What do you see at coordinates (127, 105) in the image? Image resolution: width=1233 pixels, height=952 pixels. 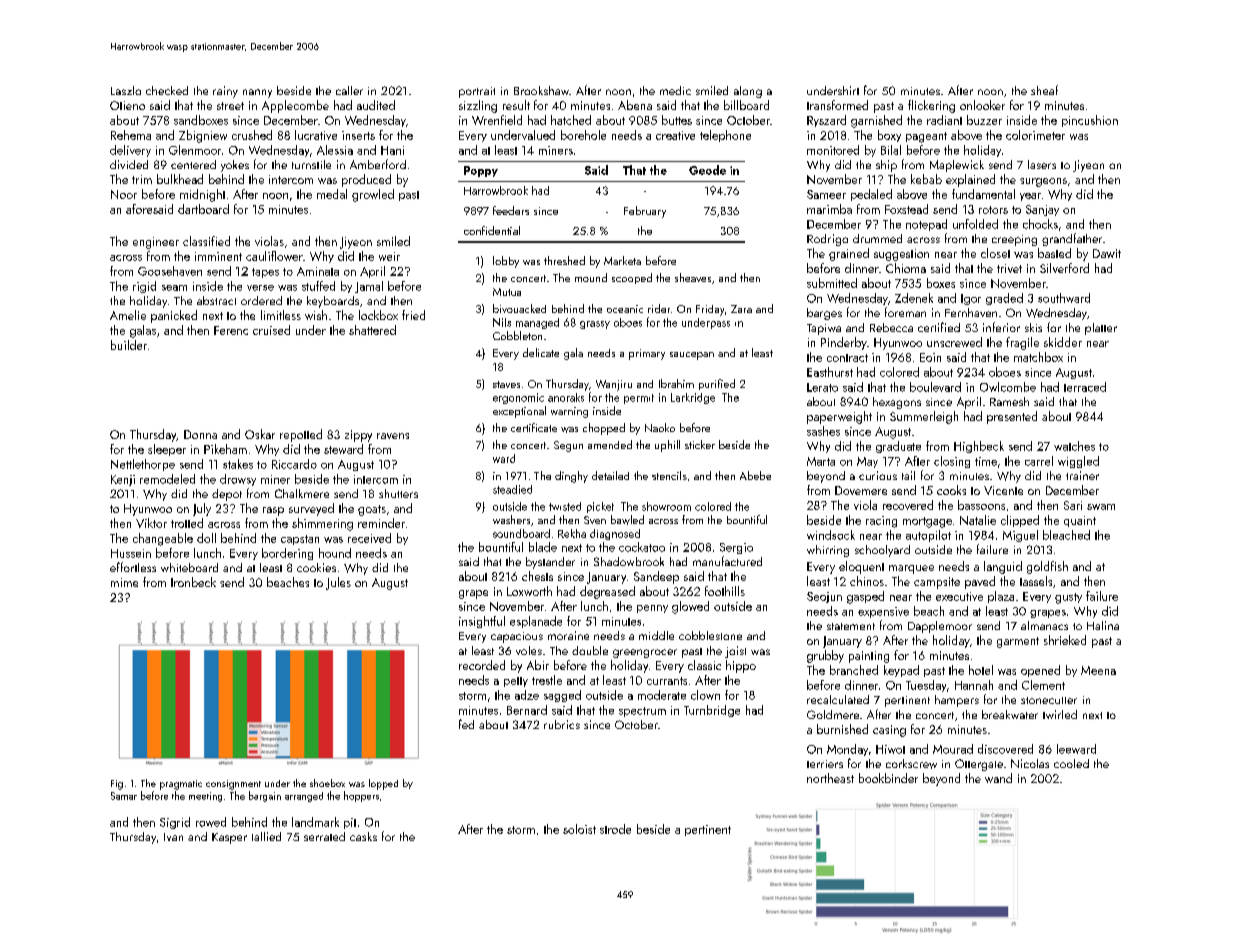 I see `Otieno` at bounding box center [127, 105].
